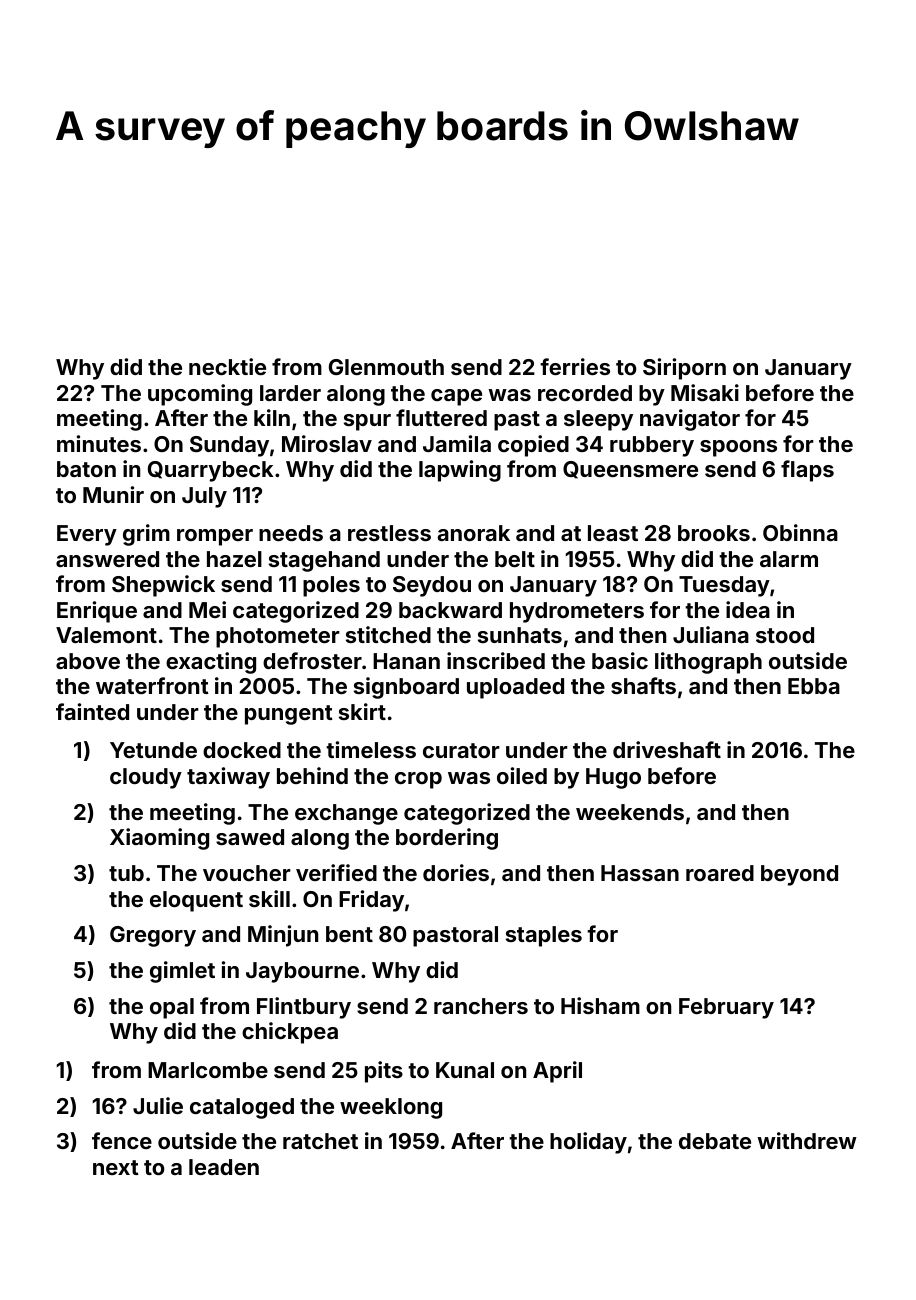  What do you see at coordinates (386, 367) in the document?
I see `Glenmouth` at bounding box center [386, 367].
